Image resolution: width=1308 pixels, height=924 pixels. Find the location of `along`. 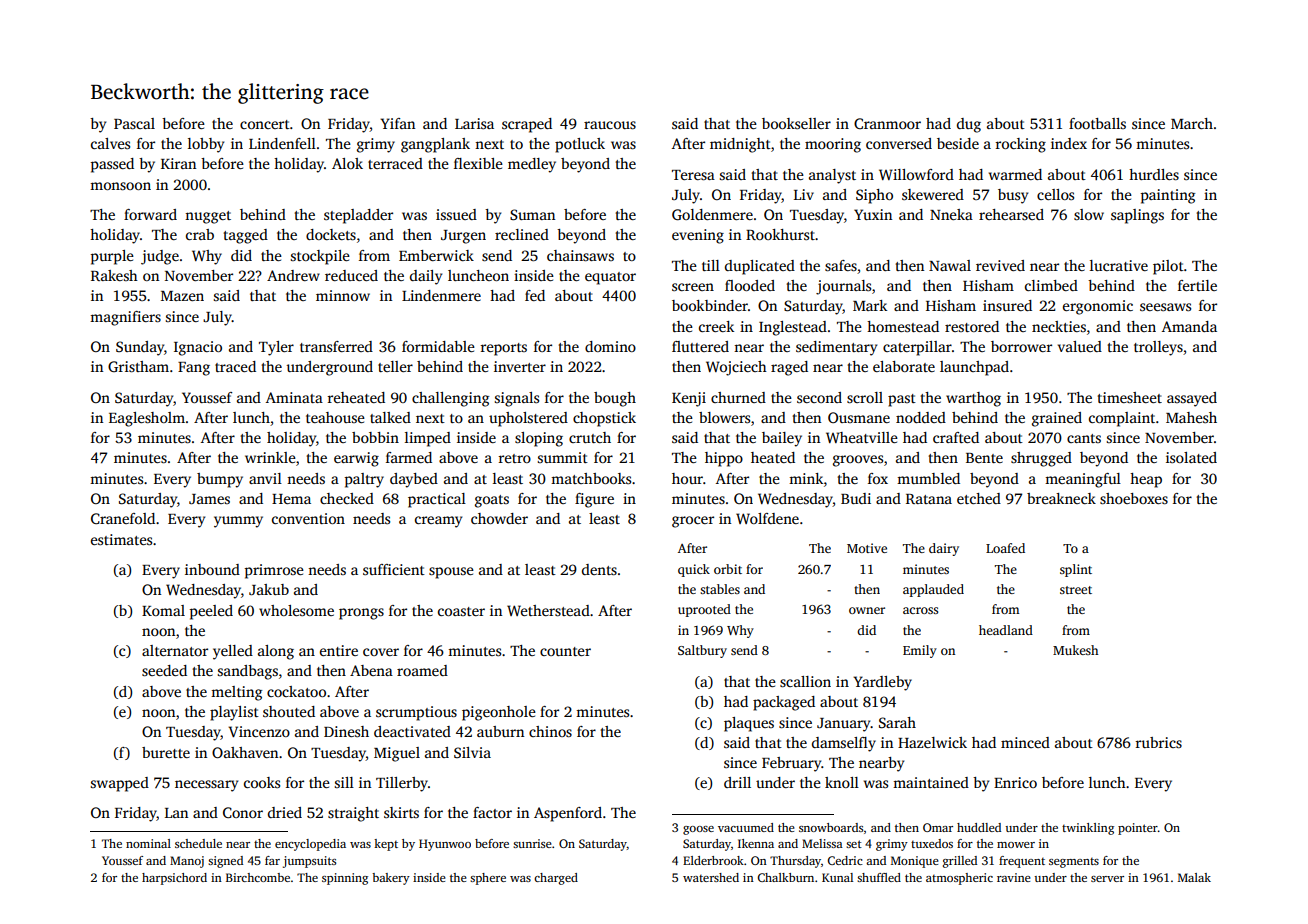

along is located at coordinates (276, 652).
